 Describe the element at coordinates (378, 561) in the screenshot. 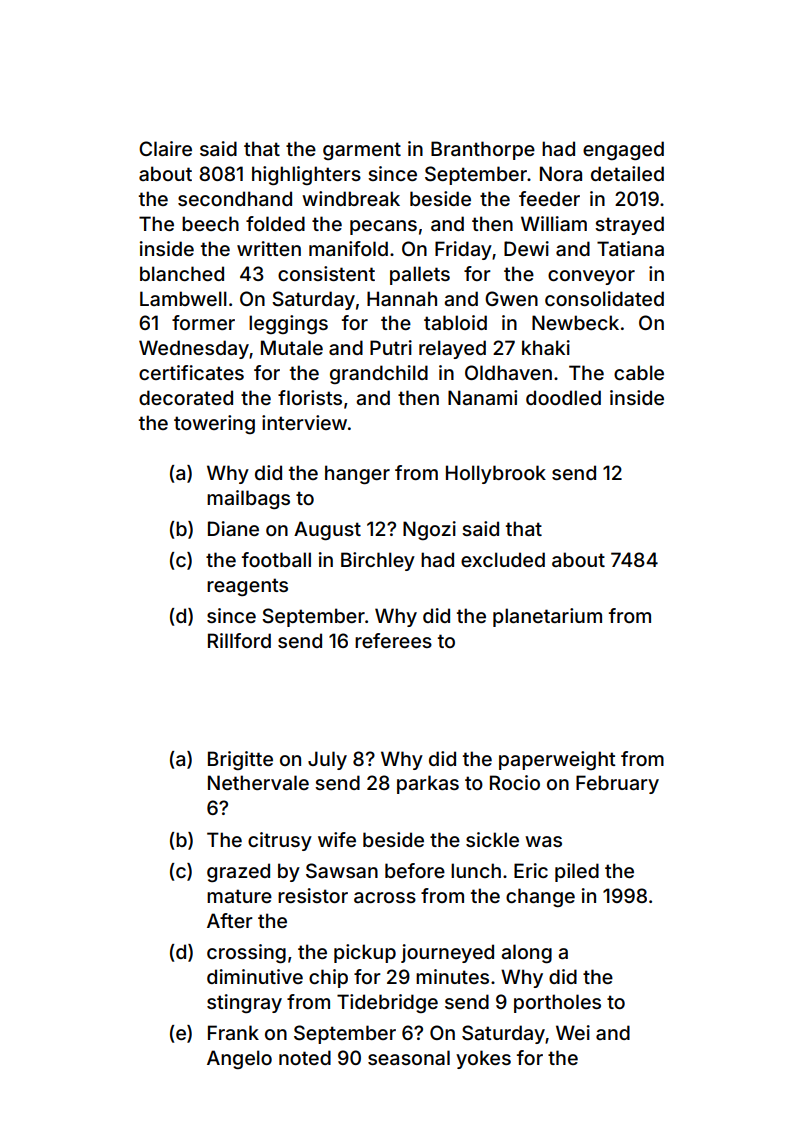

I see `Birchley` at that location.
